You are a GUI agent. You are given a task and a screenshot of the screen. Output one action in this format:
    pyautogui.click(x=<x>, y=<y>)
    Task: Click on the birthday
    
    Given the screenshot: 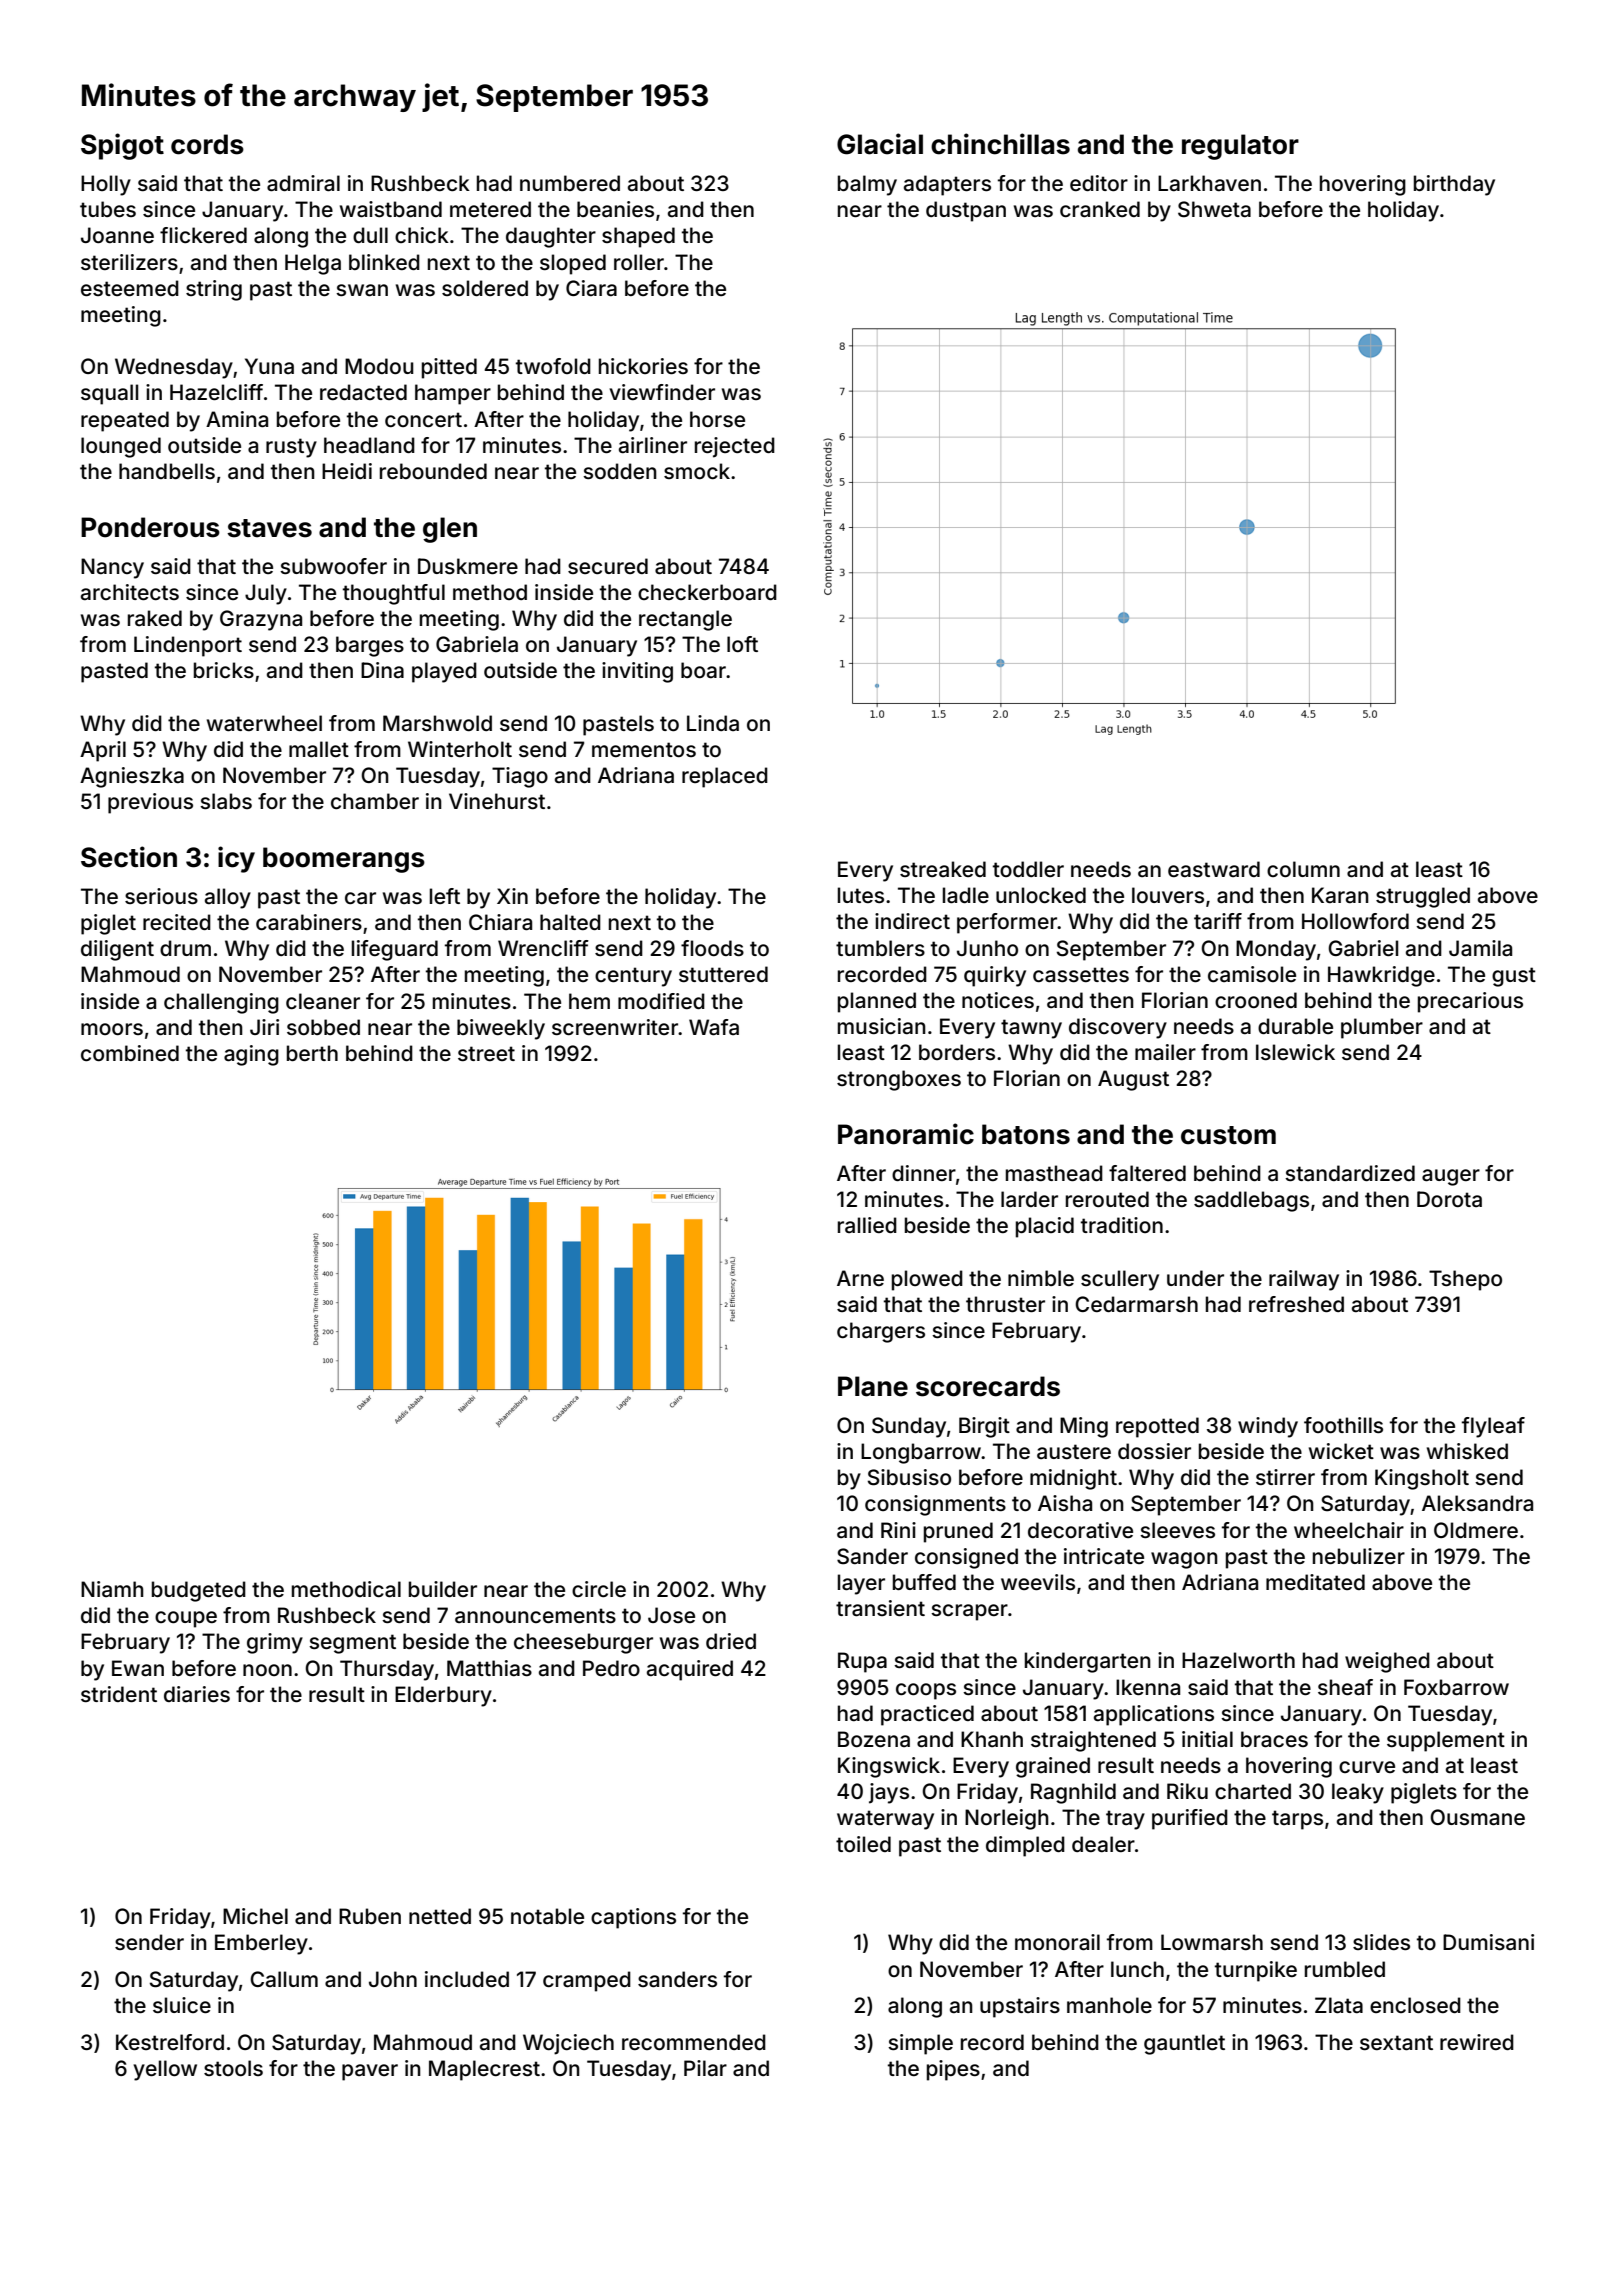 What is the action you would take?
    pyautogui.click(x=1454, y=185)
